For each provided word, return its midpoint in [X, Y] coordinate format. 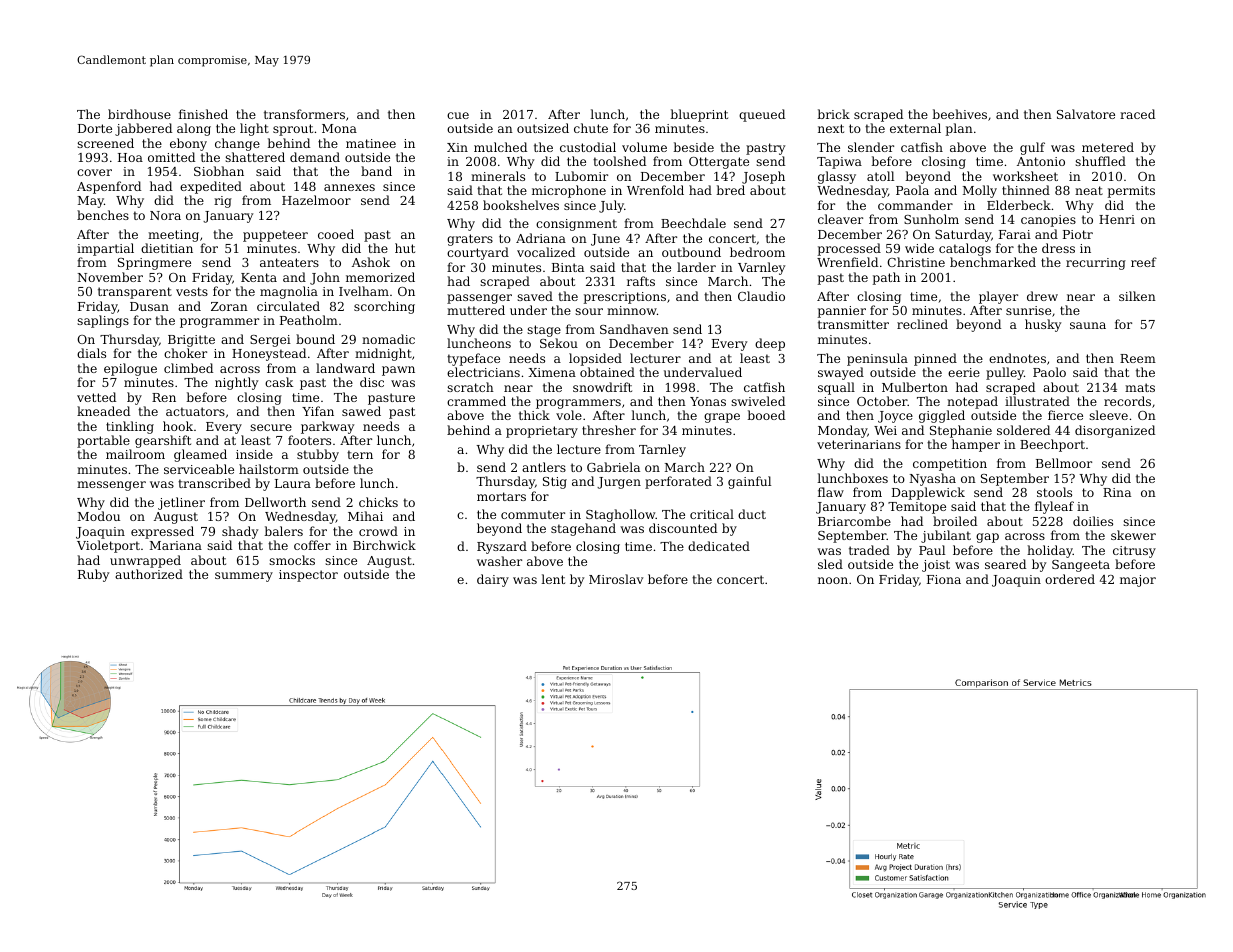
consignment [576, 225]
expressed [162, 532]
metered [1108, 147]
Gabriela [613, 467]
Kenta [259, 277]
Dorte [95, 128]
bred [730, 190]
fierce [1065, 415]
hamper [976, 445]
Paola [912, 190]
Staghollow [621, 515]
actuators [195, 411]
